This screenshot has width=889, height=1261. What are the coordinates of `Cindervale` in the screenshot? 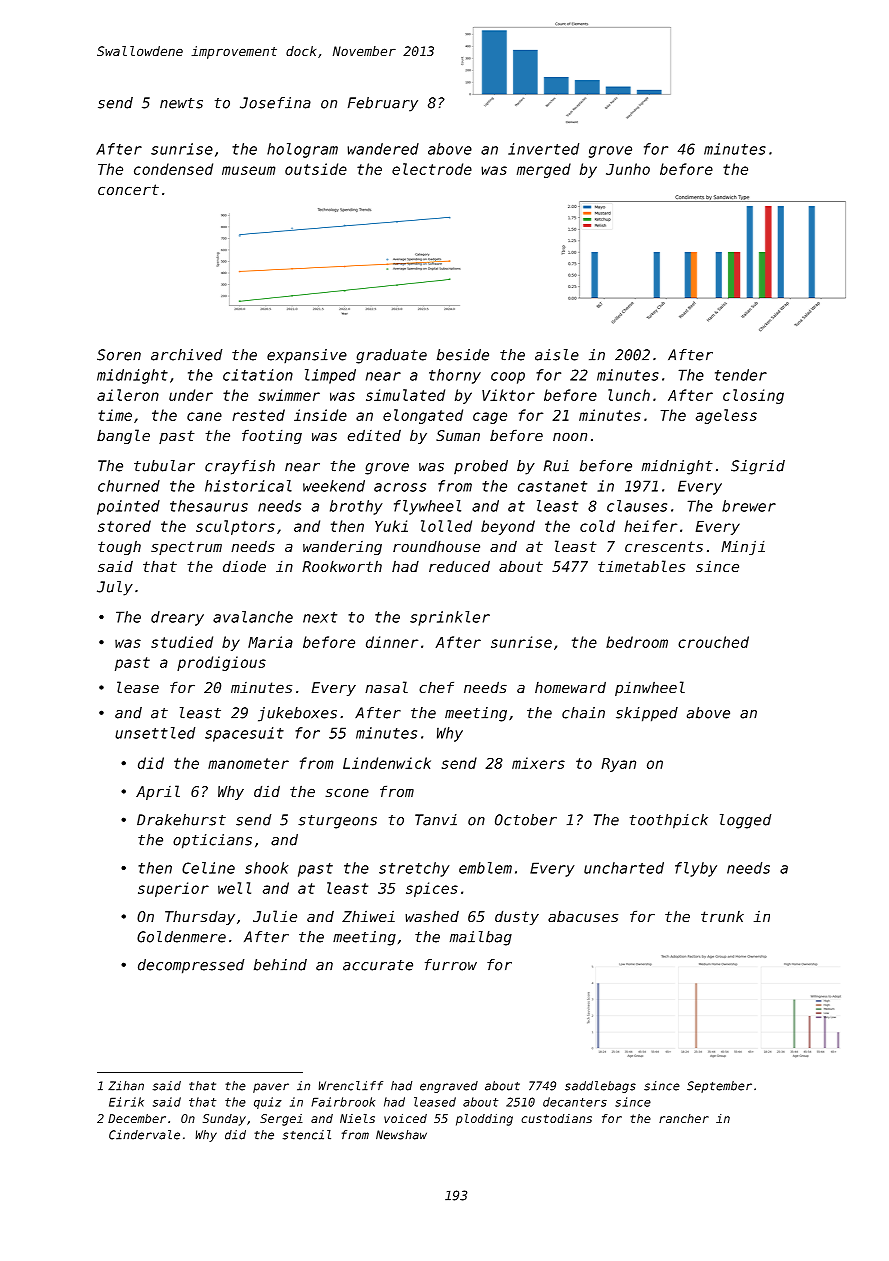 It's located at (144, 1135).
